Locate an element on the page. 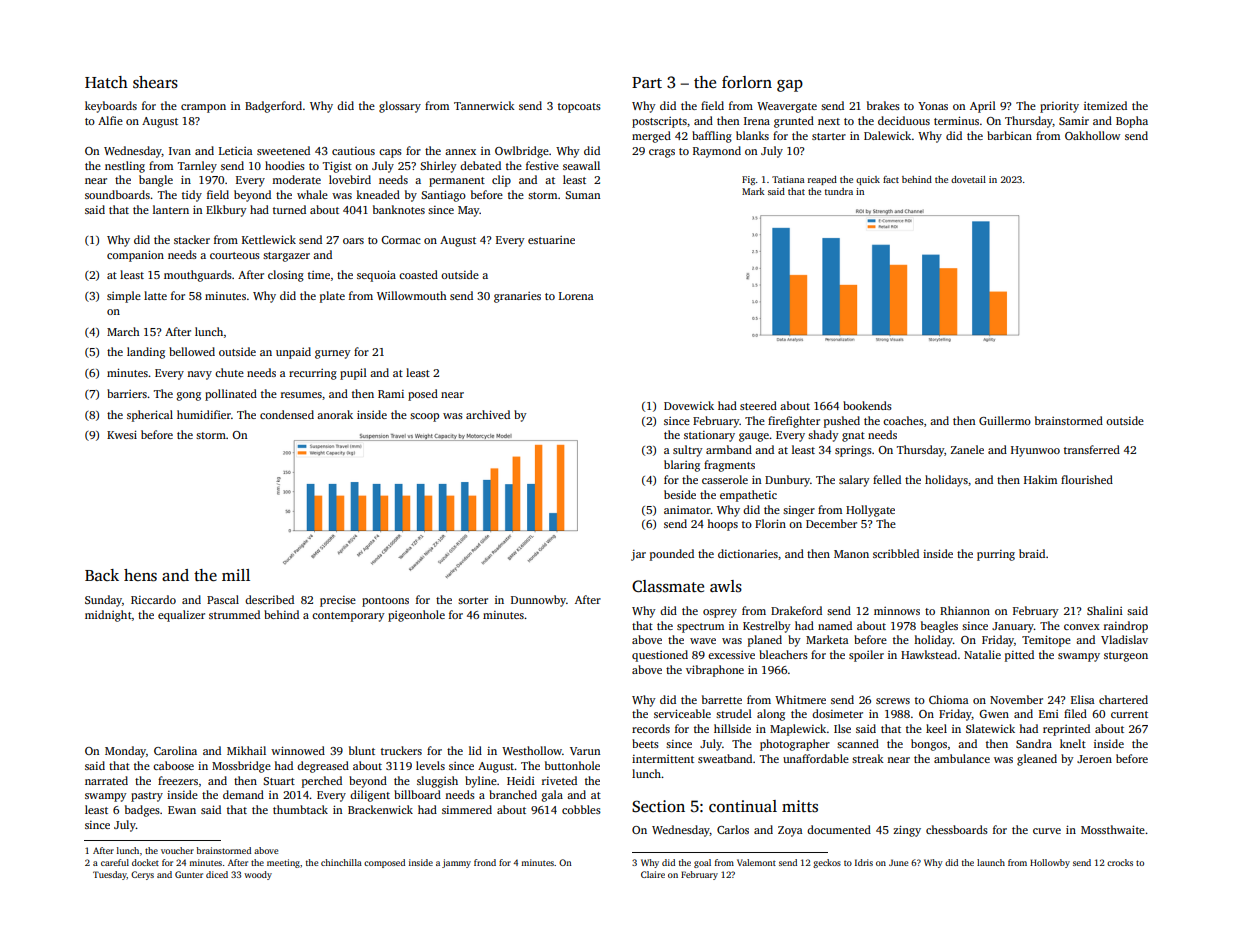 This document has height=952, width=1233. Lorena is located at coordinates (576, 296).
